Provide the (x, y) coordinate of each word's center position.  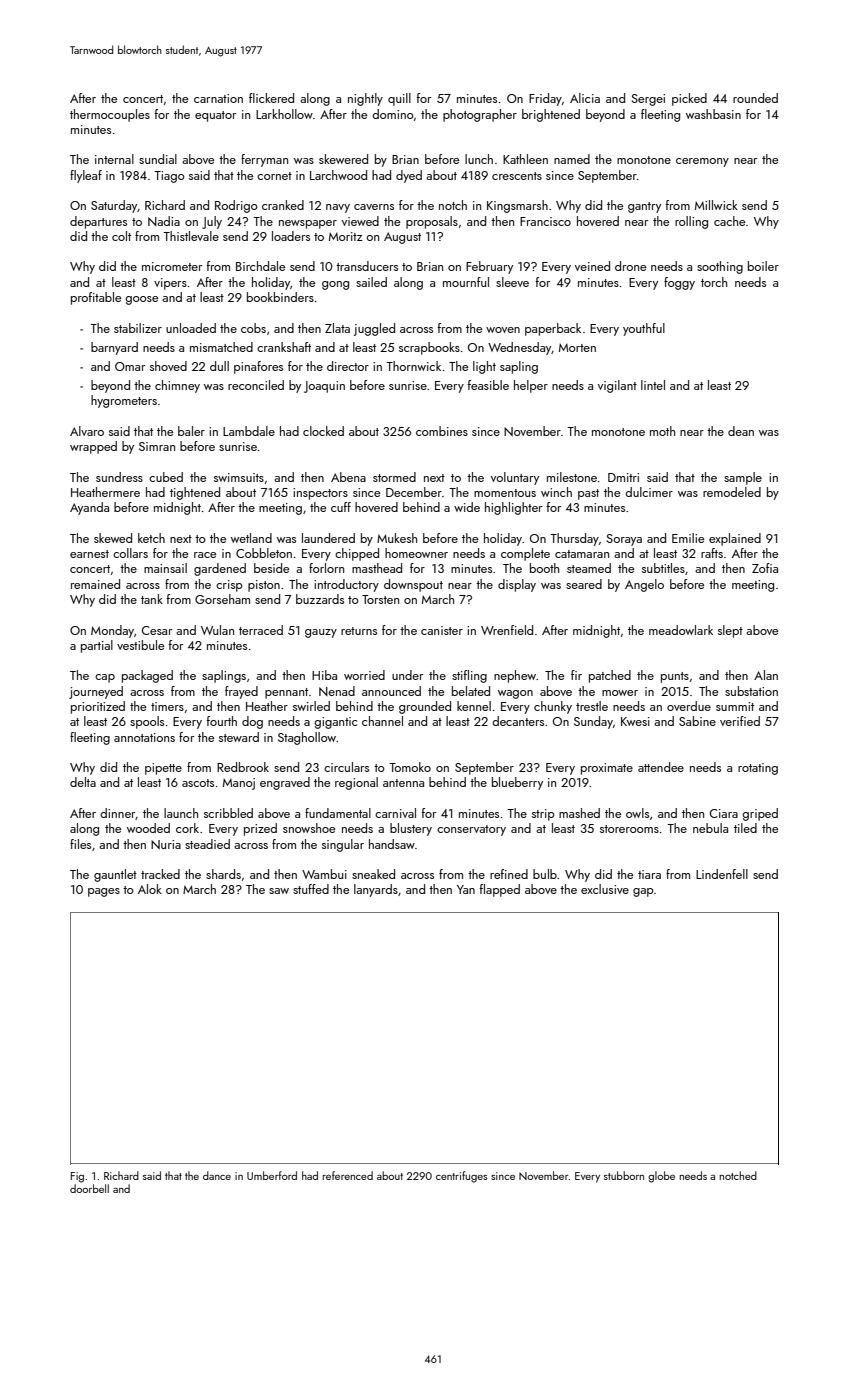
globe (661, 1177)
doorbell (89, 1188)
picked (689, 99)
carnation (218, 98)
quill (399, 99)
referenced (347, 1175)
